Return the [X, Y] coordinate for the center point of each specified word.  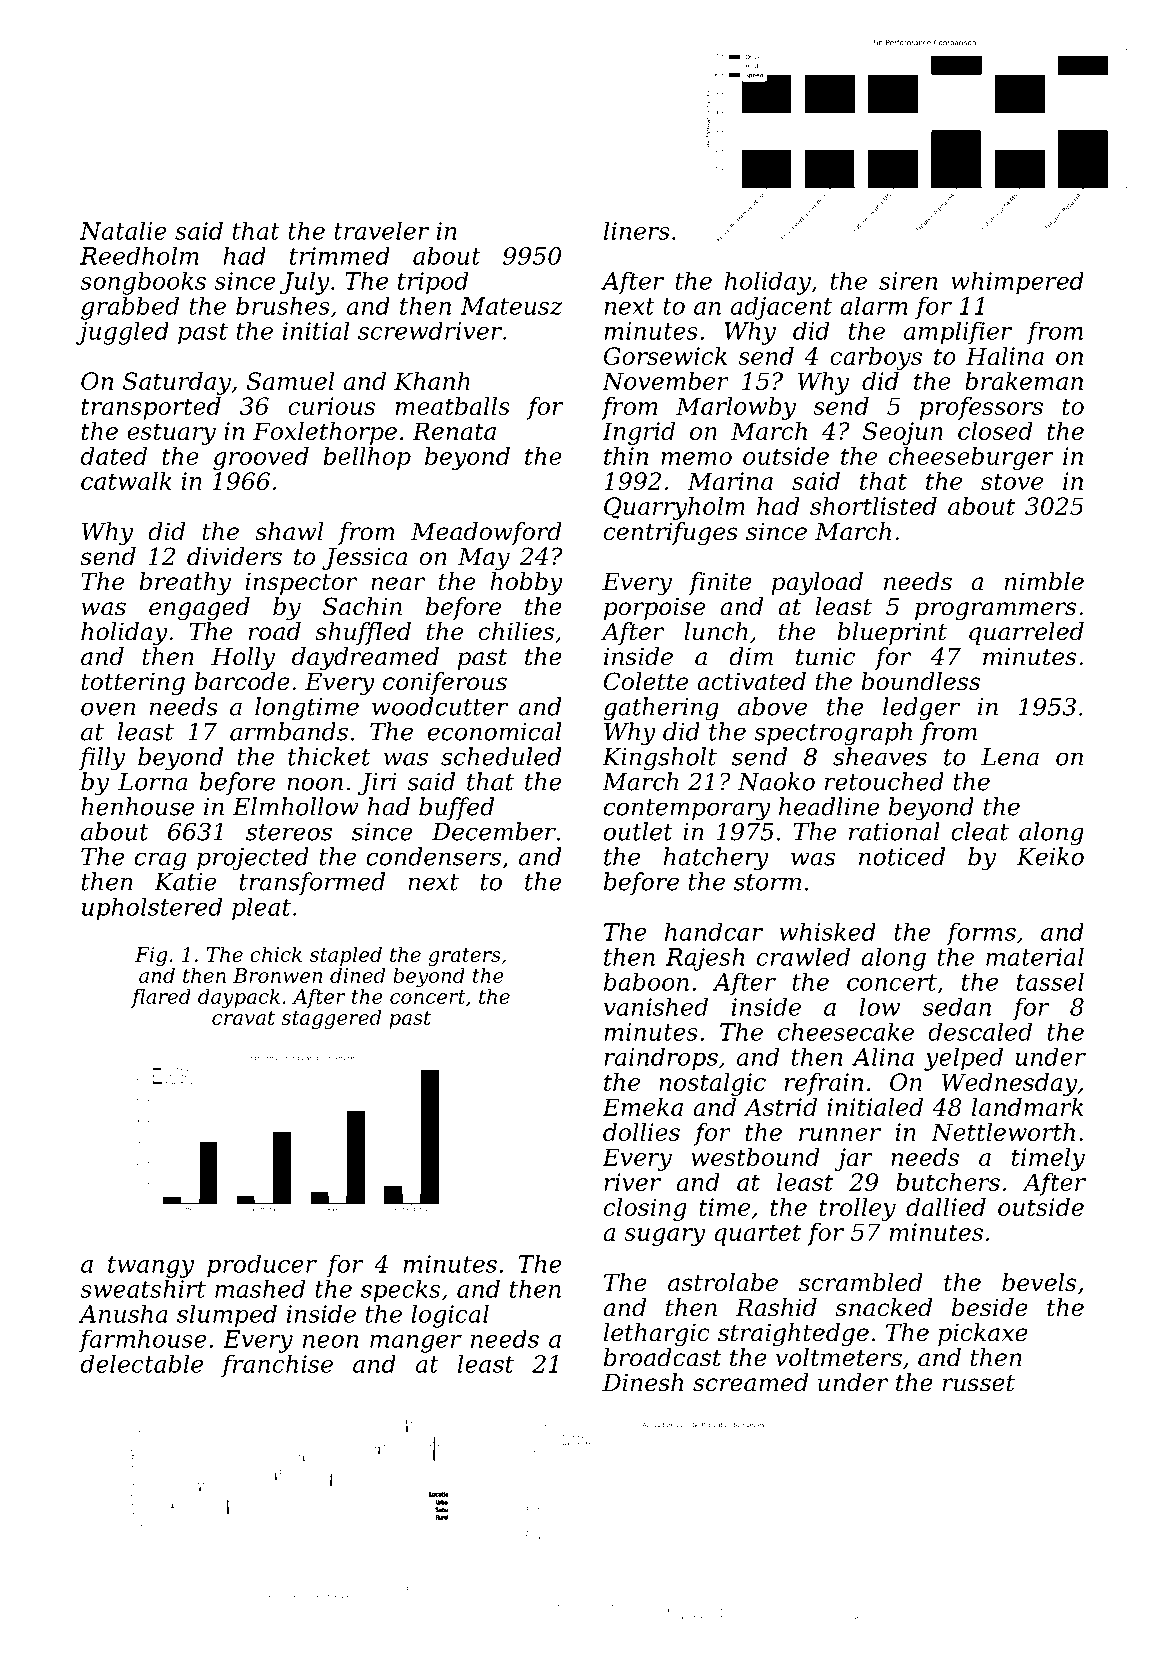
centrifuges [671, 533]
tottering [133, 683]
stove [1012, 481]
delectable [142, 1363]
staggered [331, 1019]
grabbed [130, 308]
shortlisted [873, 506]
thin [626, 456]
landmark [1027, 1107]
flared [161, 998]
